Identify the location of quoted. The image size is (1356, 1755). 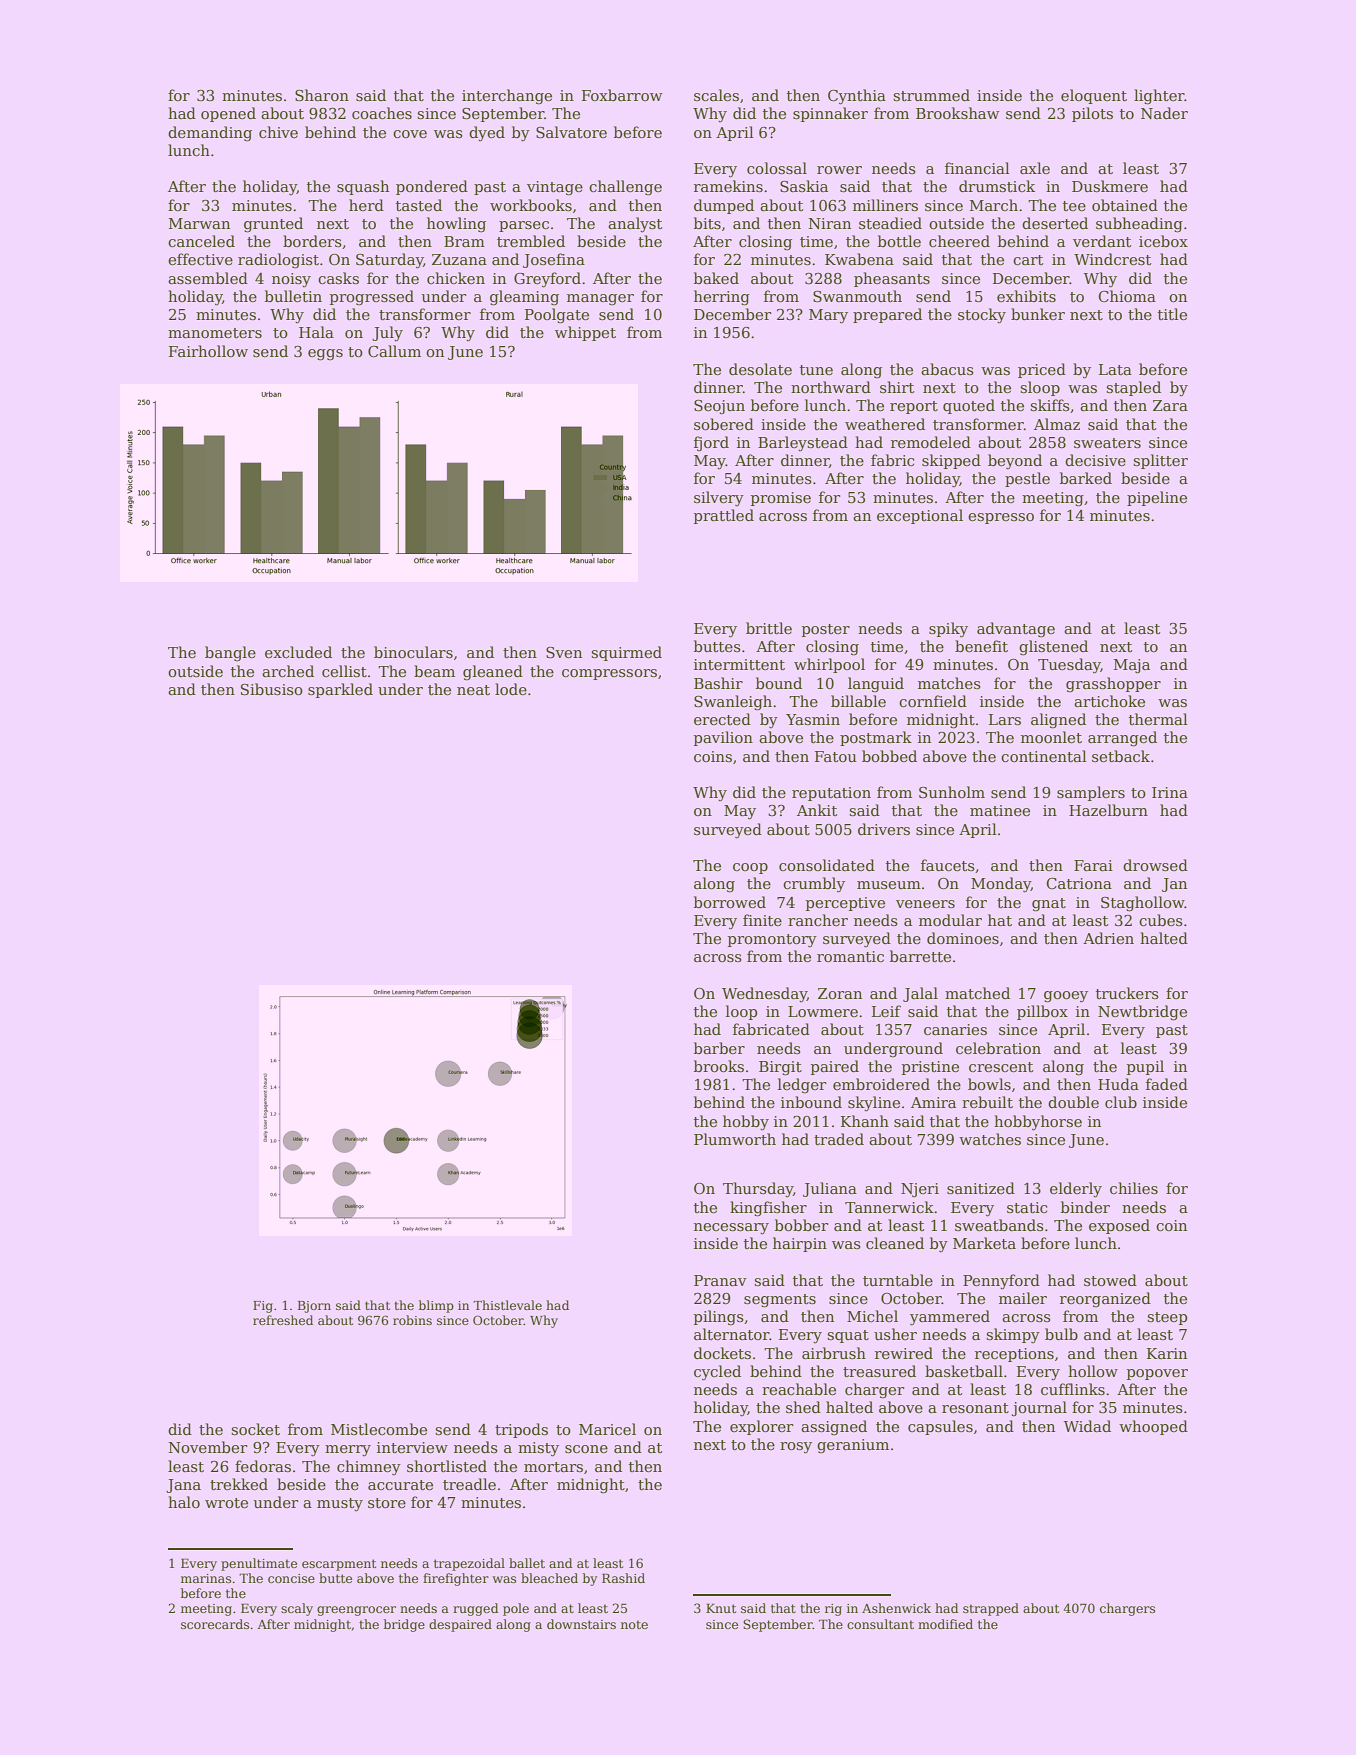
(969, 406).
